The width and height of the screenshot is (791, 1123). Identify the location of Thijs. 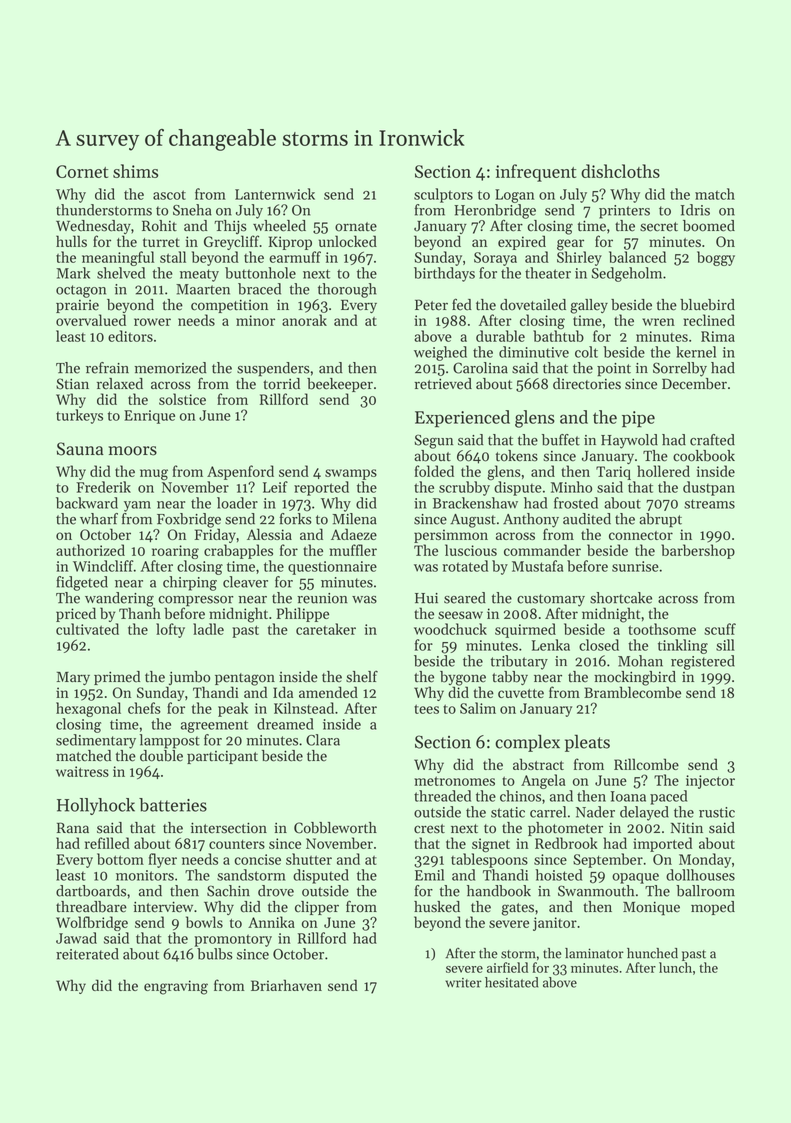
(230, 227).
